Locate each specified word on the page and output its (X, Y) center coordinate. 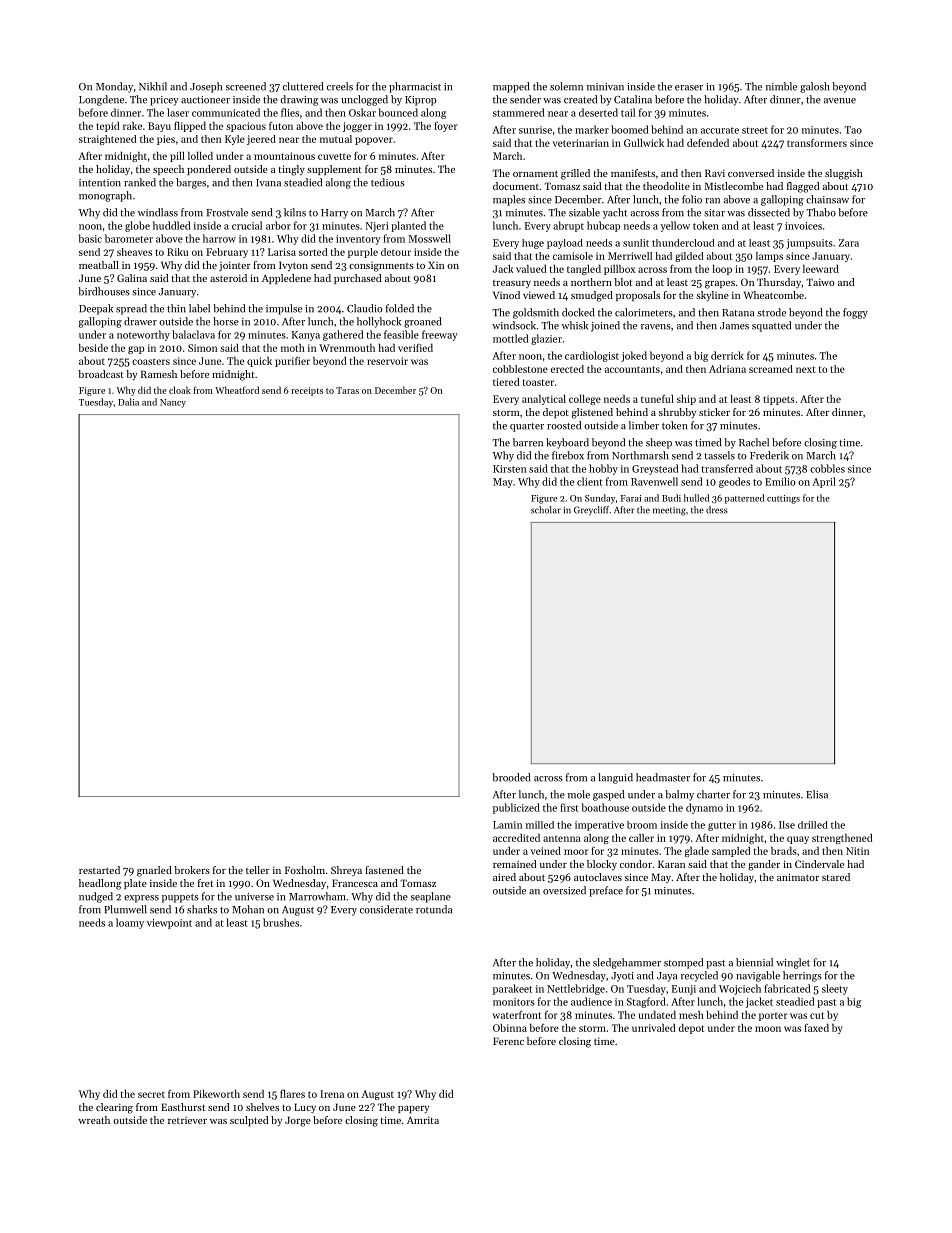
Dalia (128, 402)
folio (692, 199)
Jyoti (622, 977)
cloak (180, 390)
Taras (347, 390)
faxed (816, 1028)
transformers (817, 142)
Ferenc (508, 1041)
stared (836, 877)
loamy (130, 923)
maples (509, 200)
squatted (771, 326)
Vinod (506, 295)
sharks (202, 909)
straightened (107, 140)
